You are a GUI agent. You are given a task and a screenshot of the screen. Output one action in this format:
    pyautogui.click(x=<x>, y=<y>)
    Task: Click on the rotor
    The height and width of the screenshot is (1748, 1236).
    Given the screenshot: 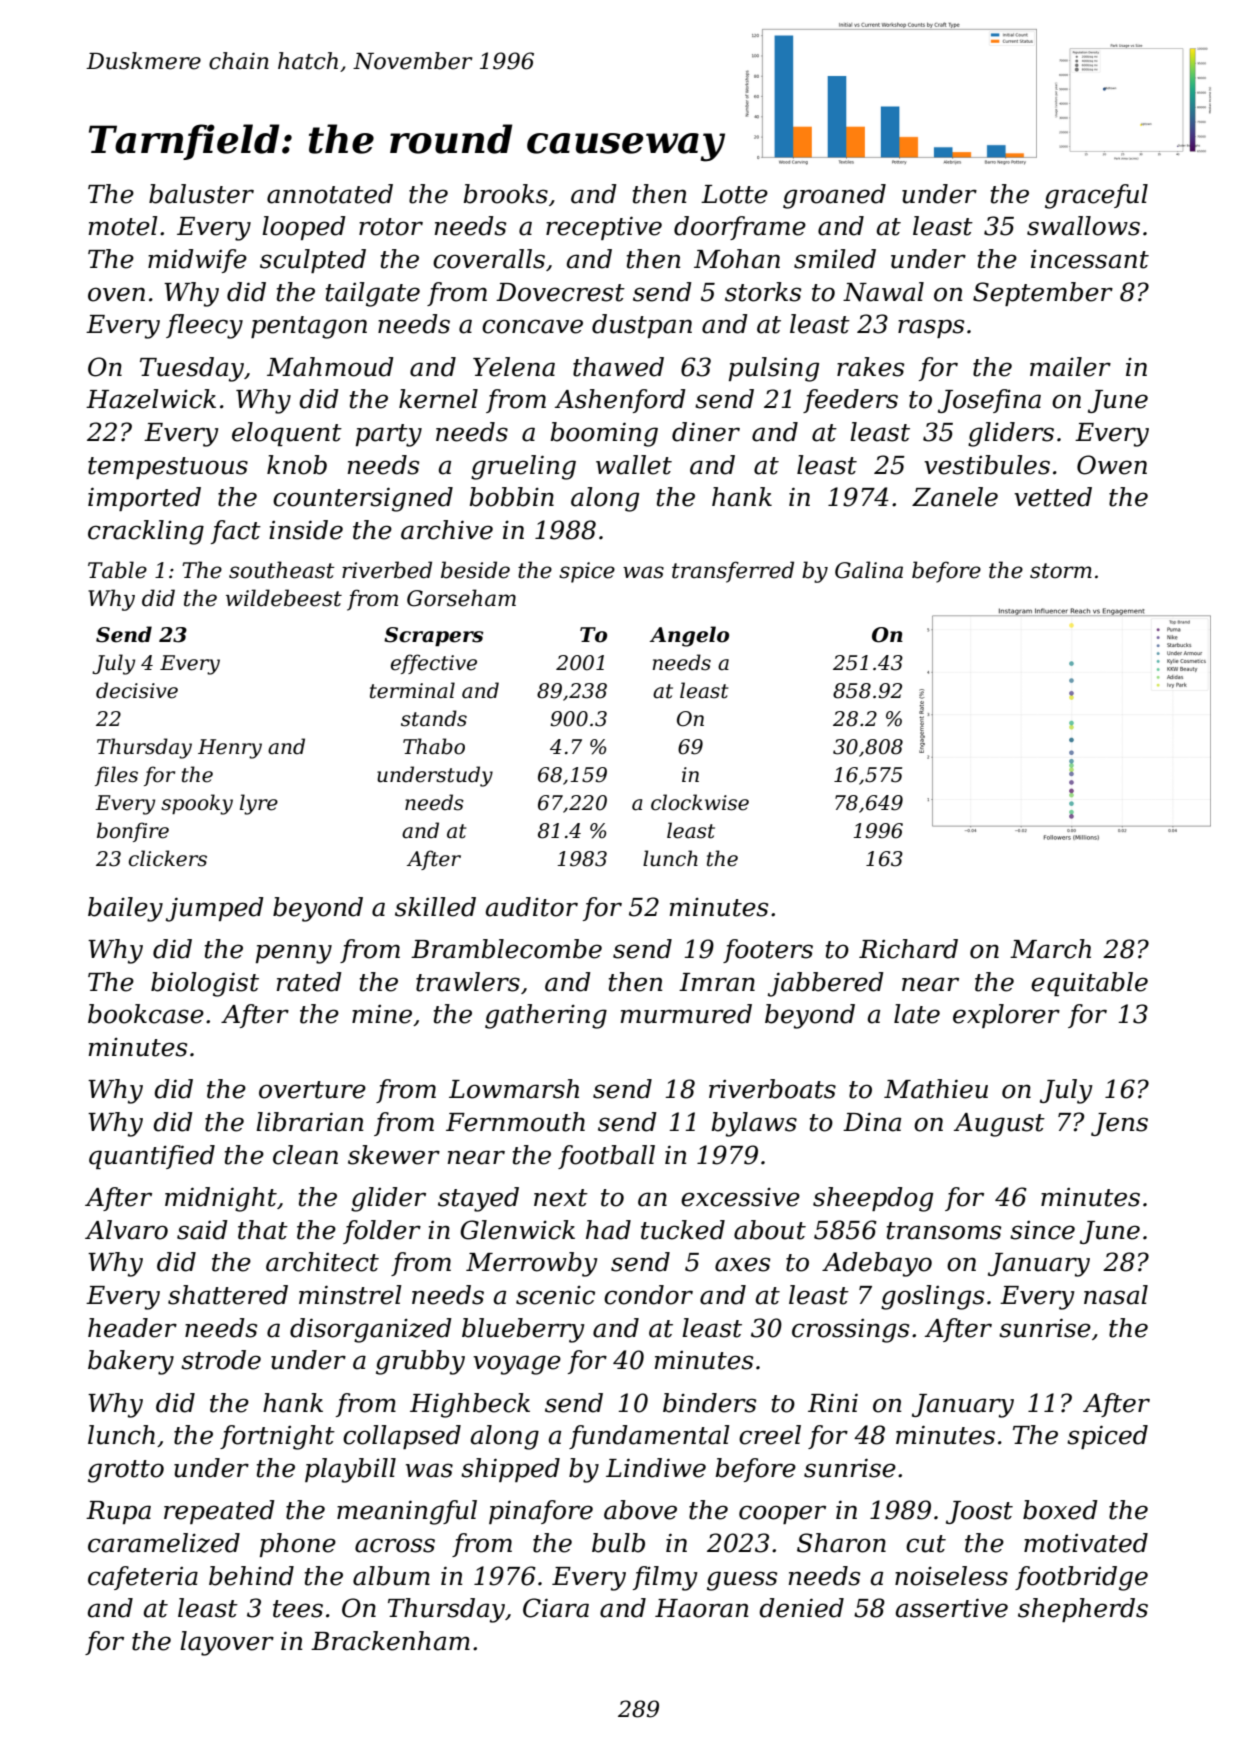 What is the action you would take?
    pyautogui.click(x=391, y=227)
